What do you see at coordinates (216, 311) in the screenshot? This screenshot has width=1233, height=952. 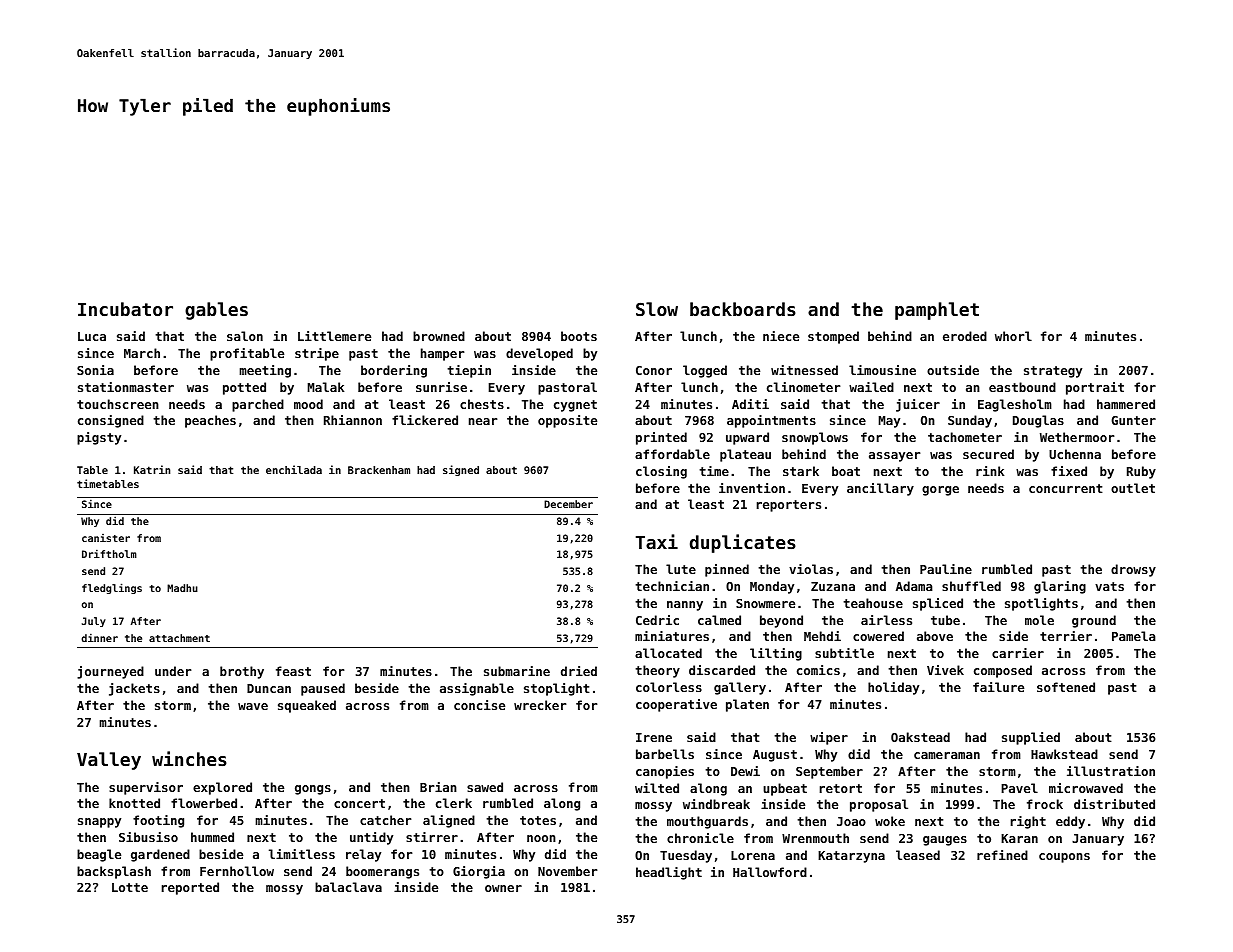 I see `gables` at bounding box center [216, 311].
